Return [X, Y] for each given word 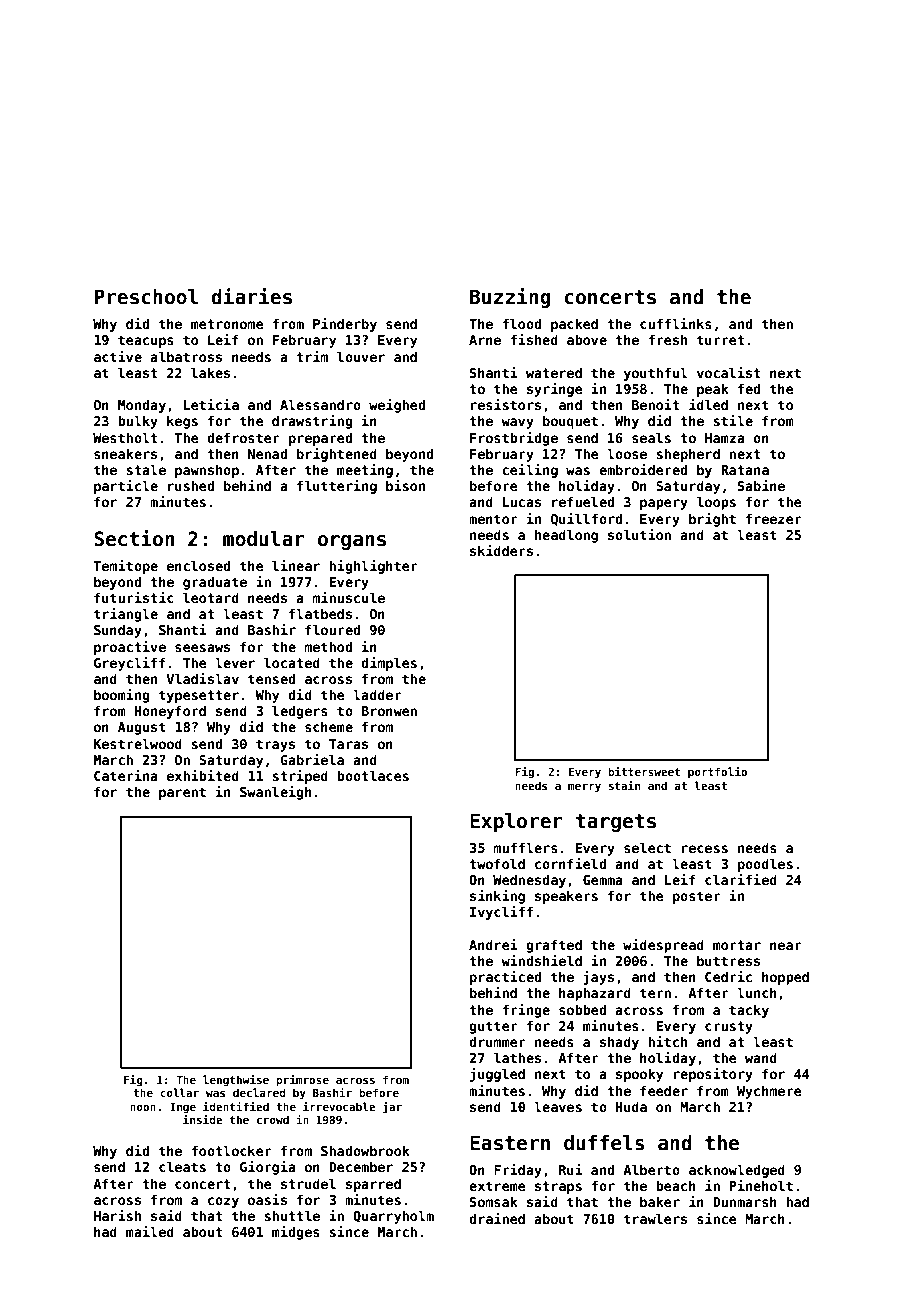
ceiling [530, 471]
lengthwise [236, 1080]
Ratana [745, 470]
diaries [252, 296]
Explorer [516, 822]
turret [720, 340]
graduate [215, 583]
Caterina [126, 775]
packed [574, 325]
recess [705, 849]
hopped [785, 978]
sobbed [582, 1009]
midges [296, 1233]
